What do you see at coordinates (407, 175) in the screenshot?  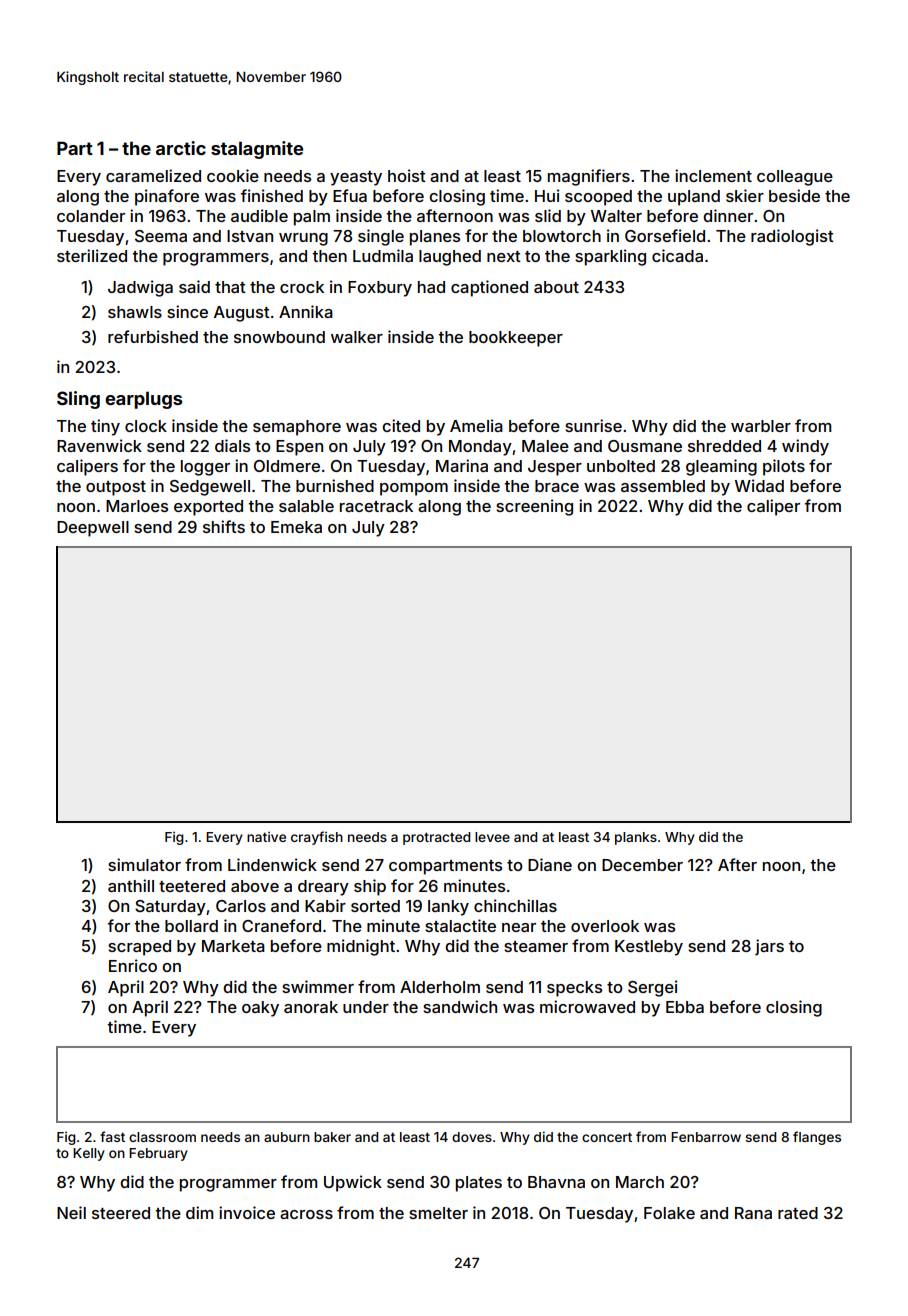 I see `hoist` at bounding box center [407, 175].
